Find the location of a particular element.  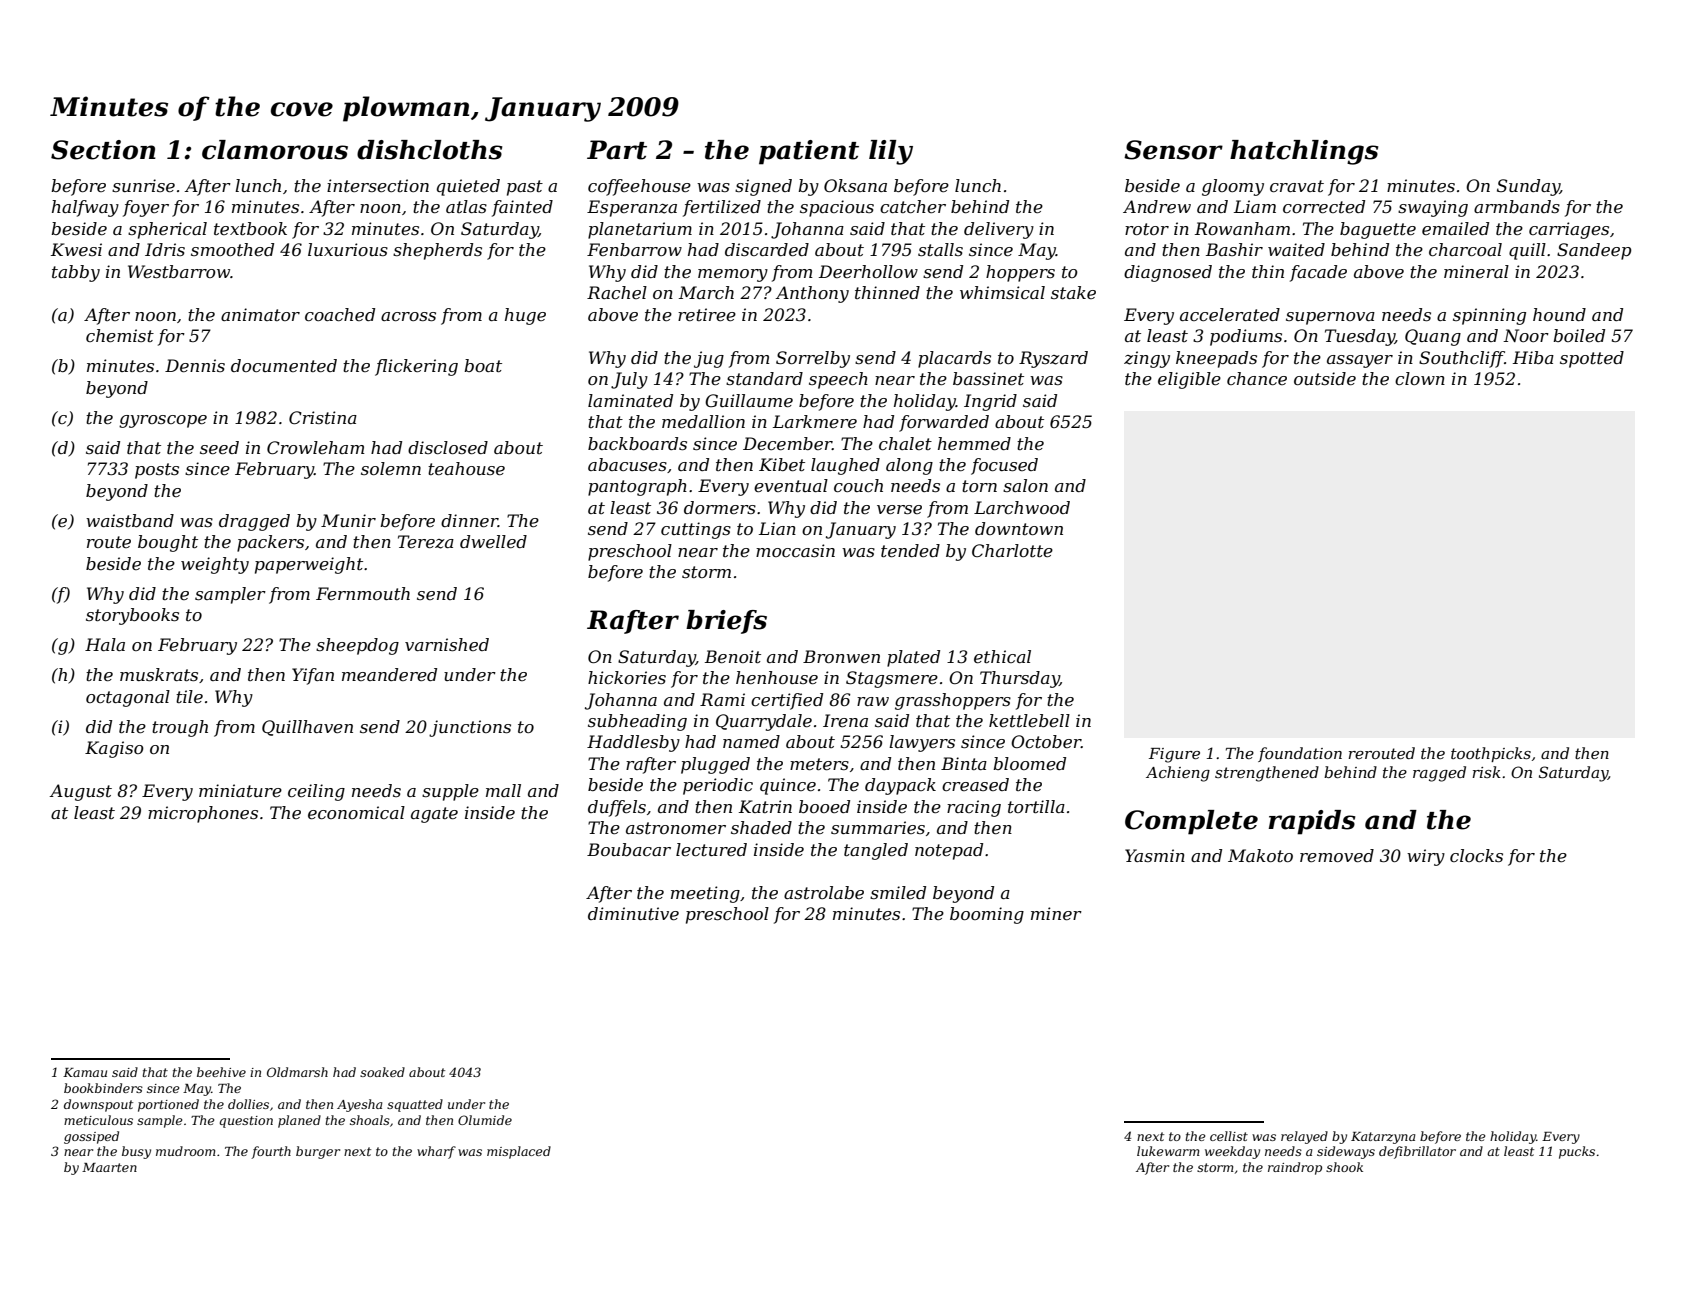

burger is located at coordinates (318, 1152).
